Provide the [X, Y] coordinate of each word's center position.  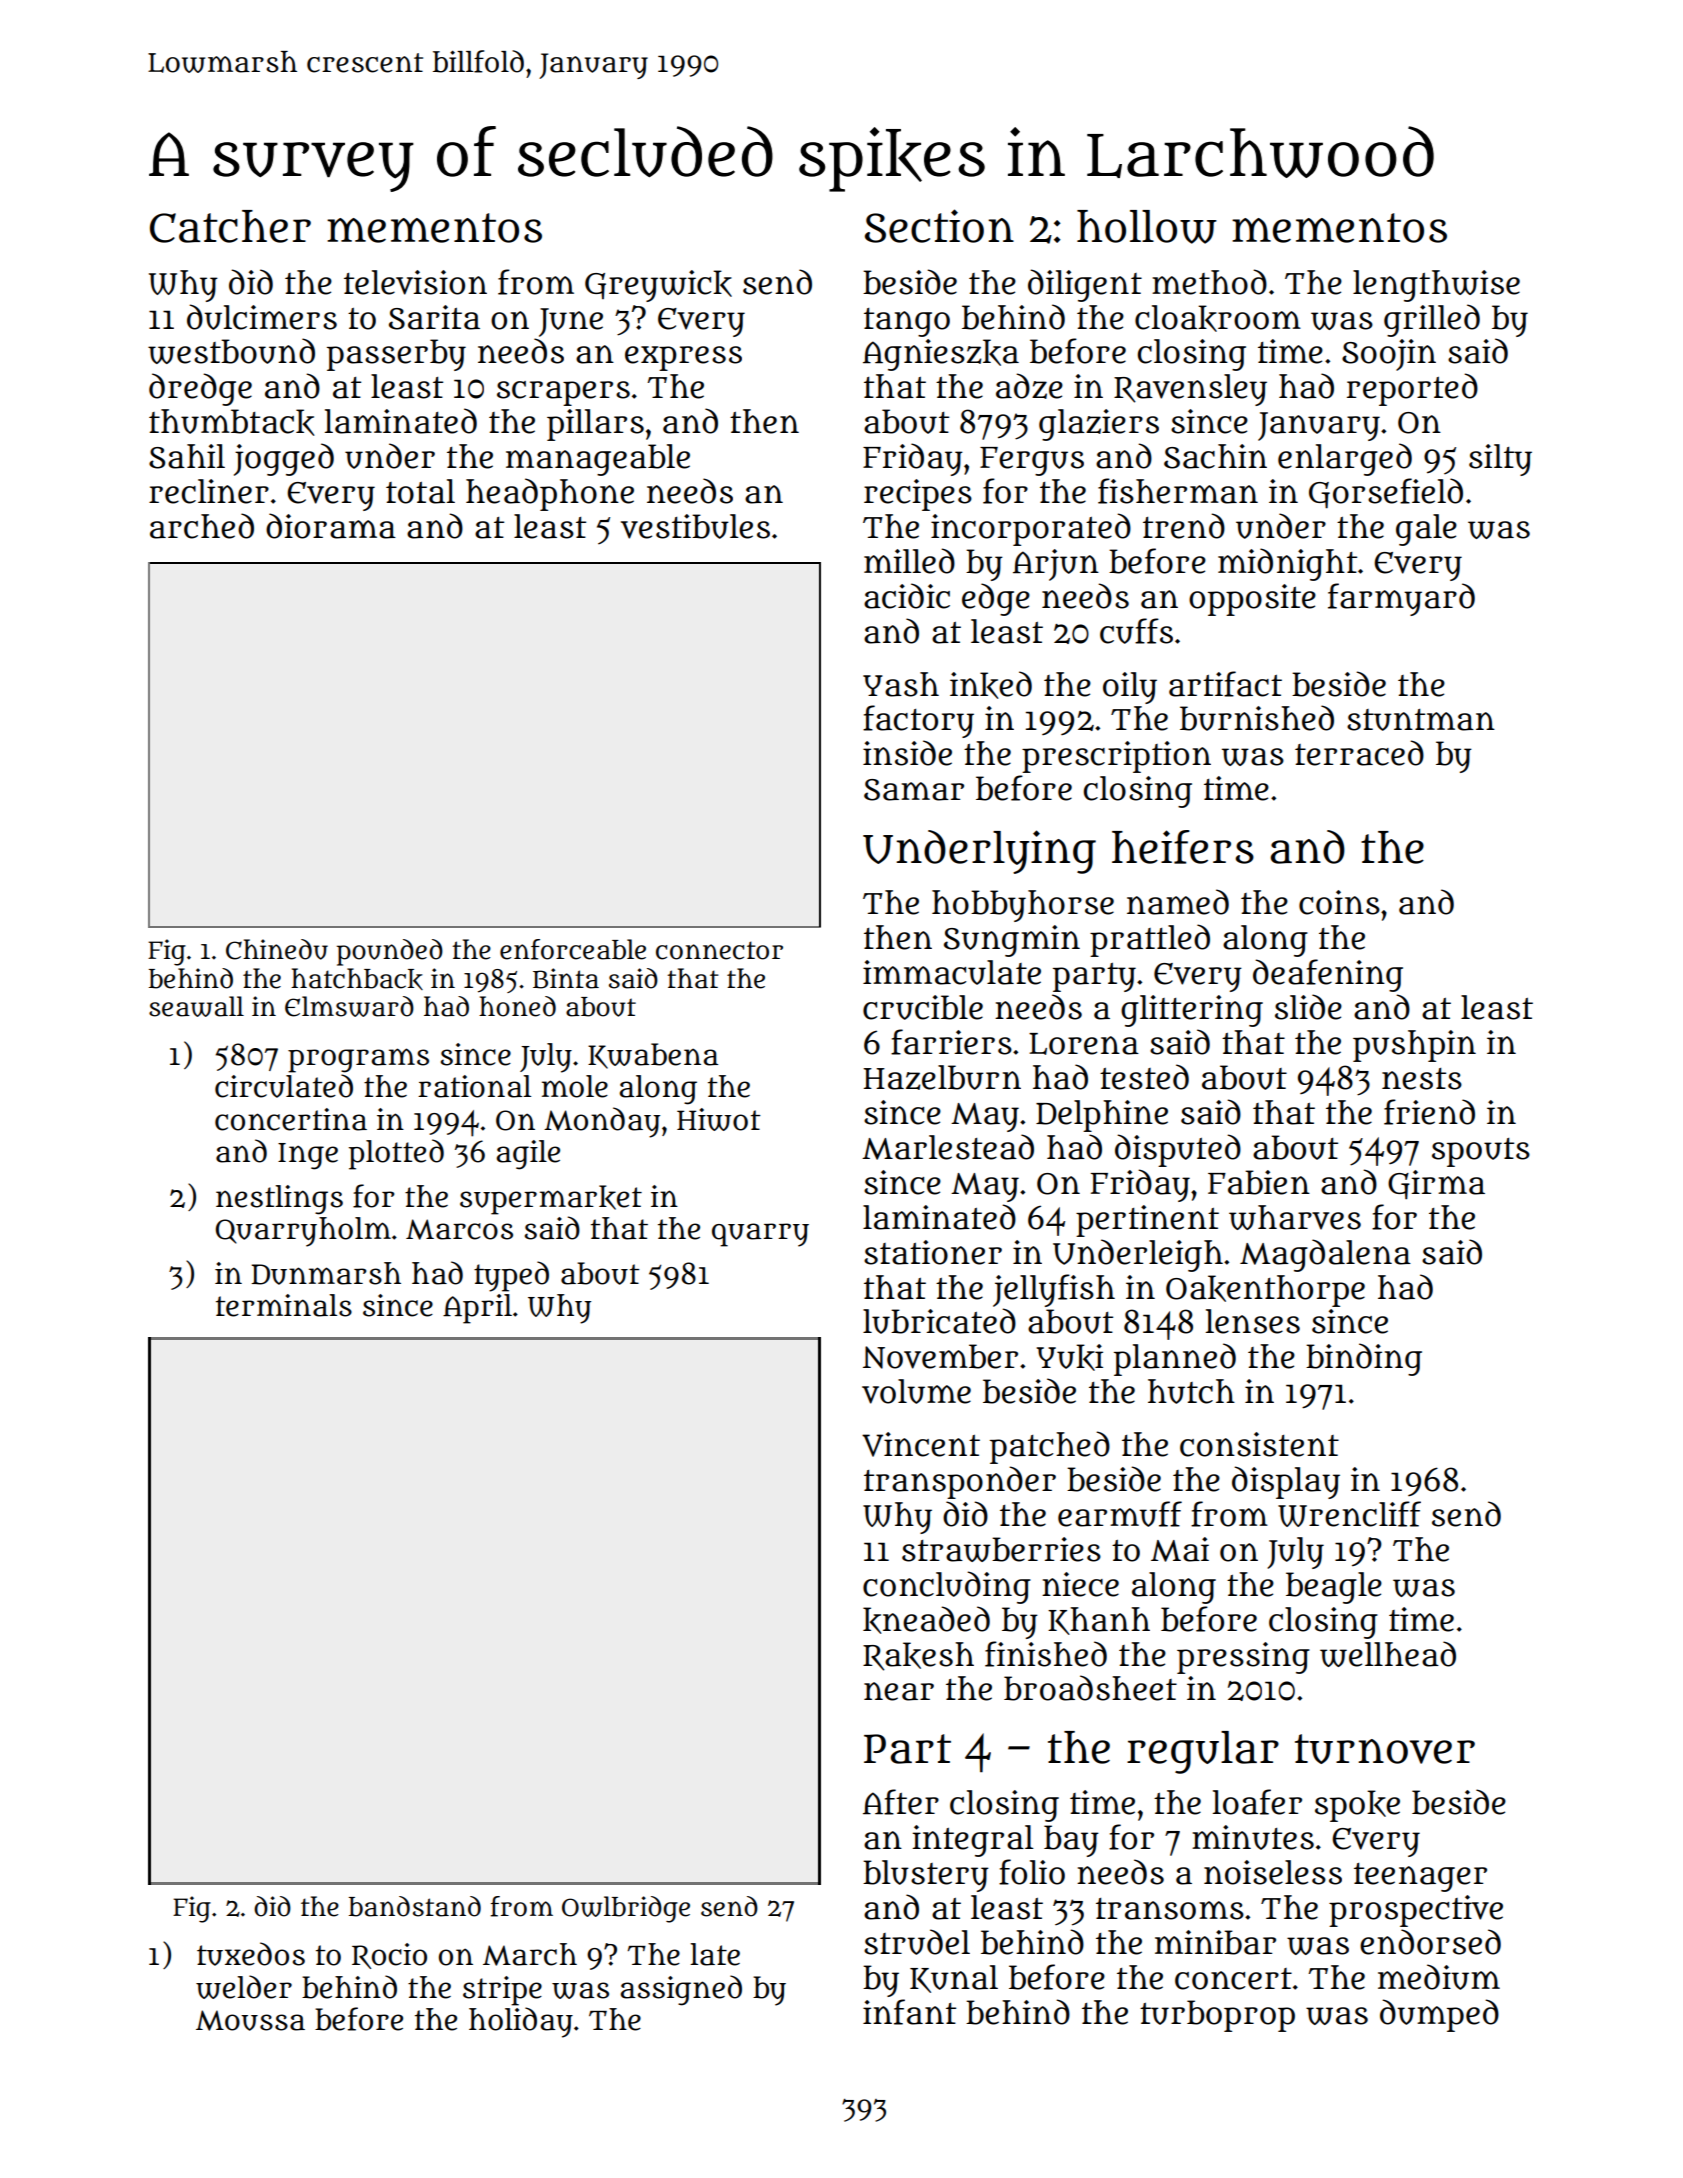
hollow [1147, 227]
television [415, 282]
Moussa [250, 2020]
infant [909, 2012]
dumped [1439, 2015]
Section [939, 226]
